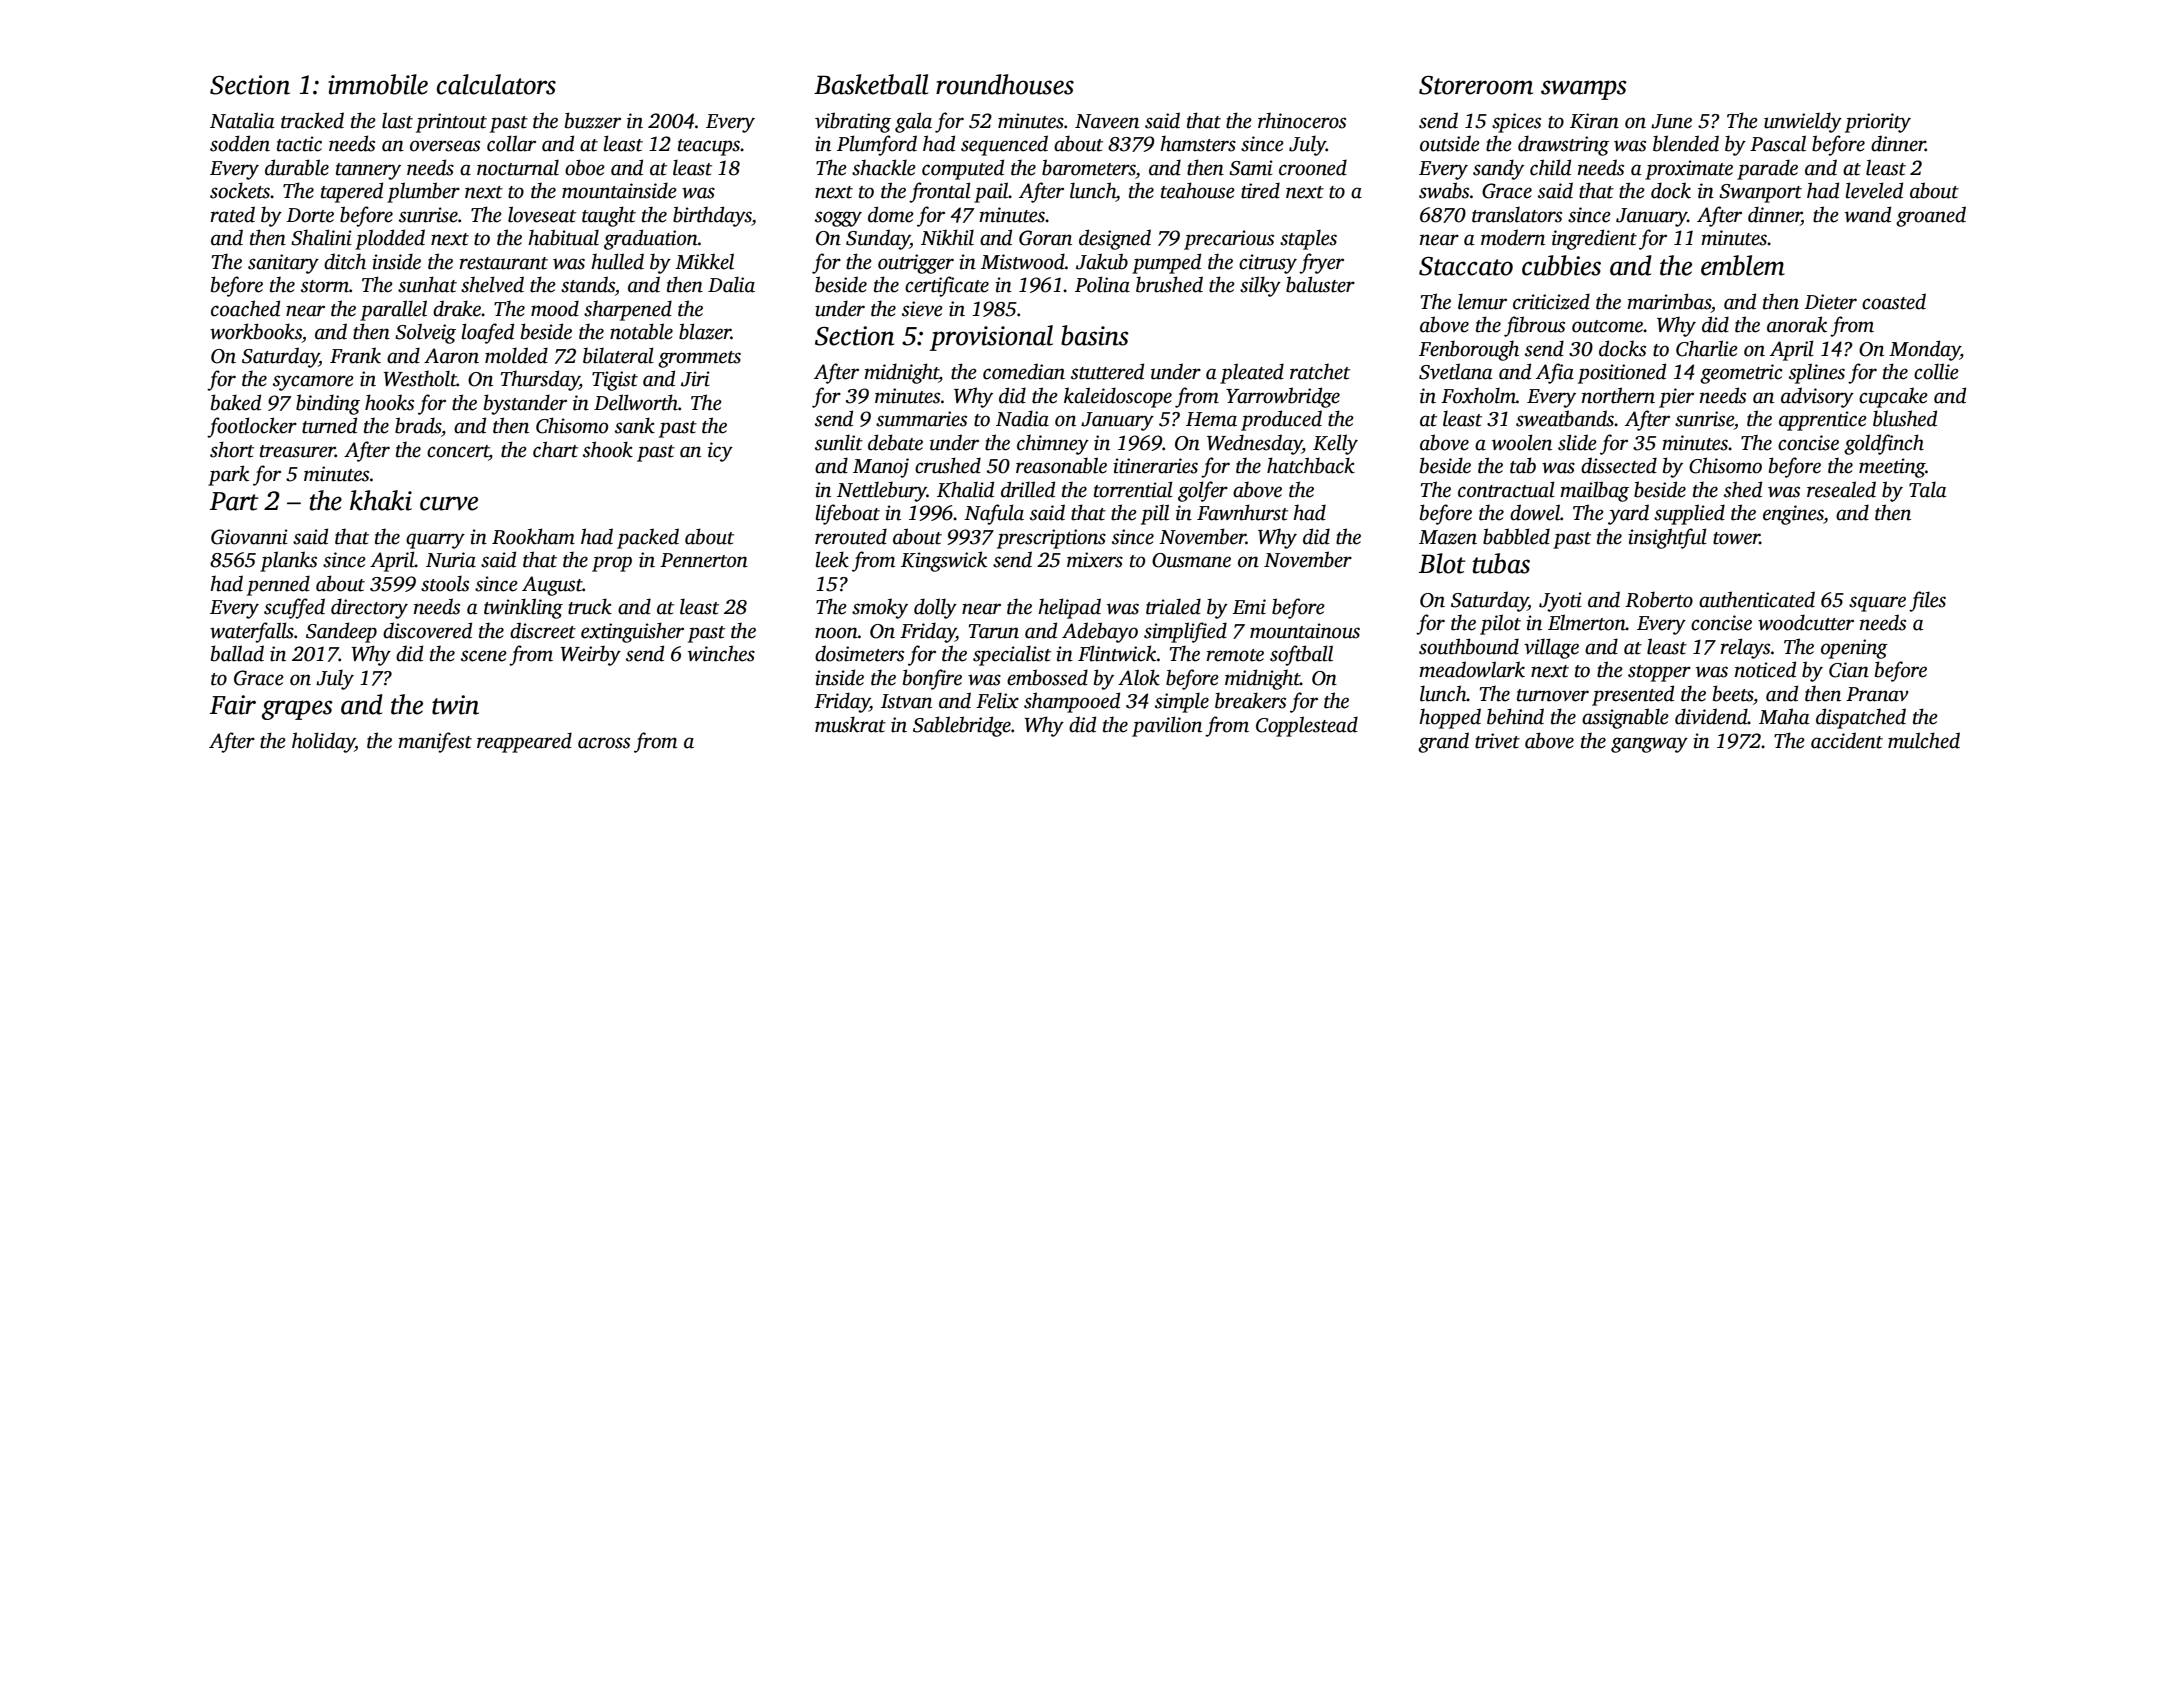  I want to click on immobile, so click(378, 84).
